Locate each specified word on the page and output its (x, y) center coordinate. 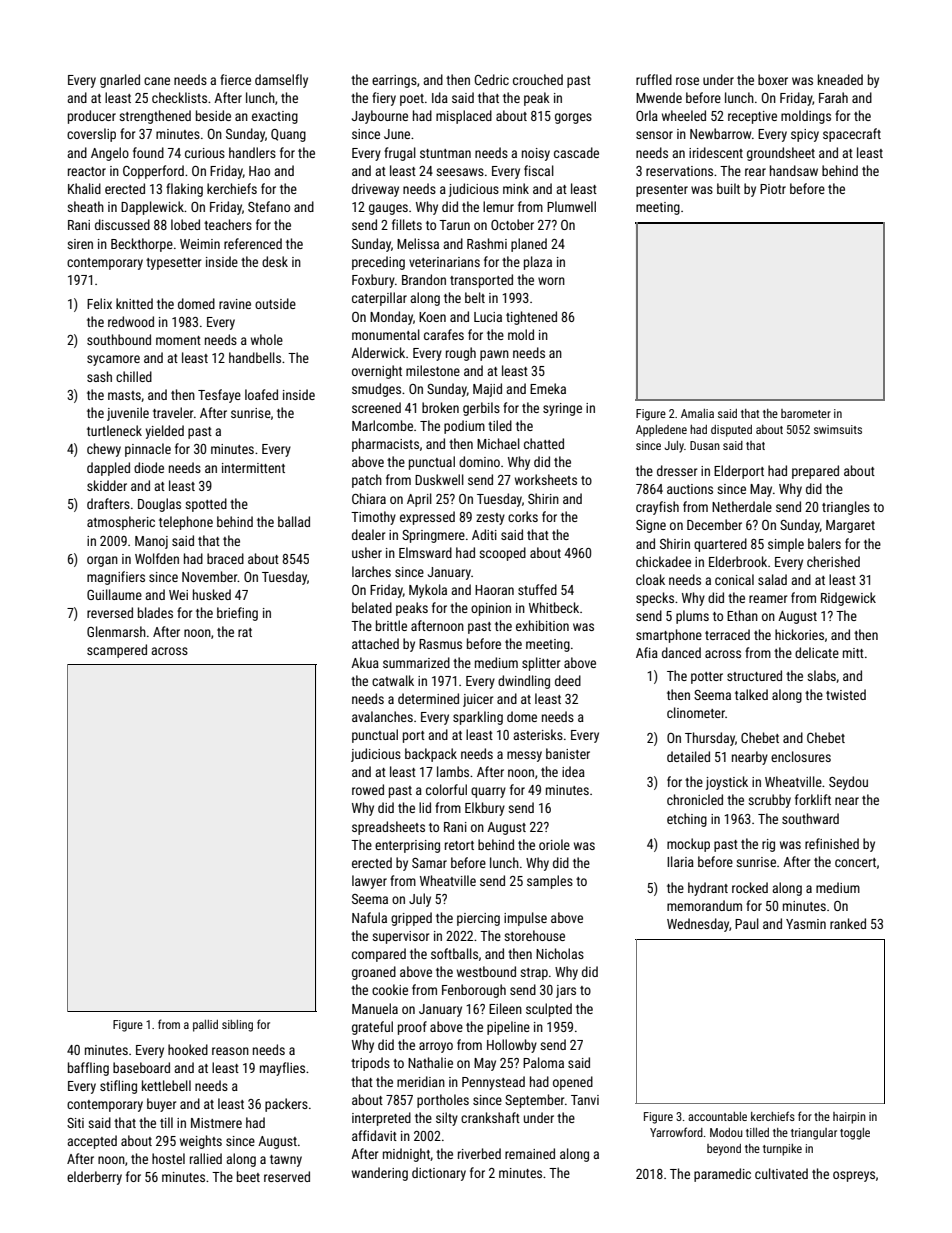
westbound (486, 971)
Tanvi (585, 1100)
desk (275, 261)
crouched (538, 79)
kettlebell (166, 1085)
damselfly (281, 81)
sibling (237, 1026)
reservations (679, 171)
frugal (400, 154)
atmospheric (121, 523)
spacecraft (852, 135)
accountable (717, 1116)
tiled (500, 425)
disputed (731, 431)
